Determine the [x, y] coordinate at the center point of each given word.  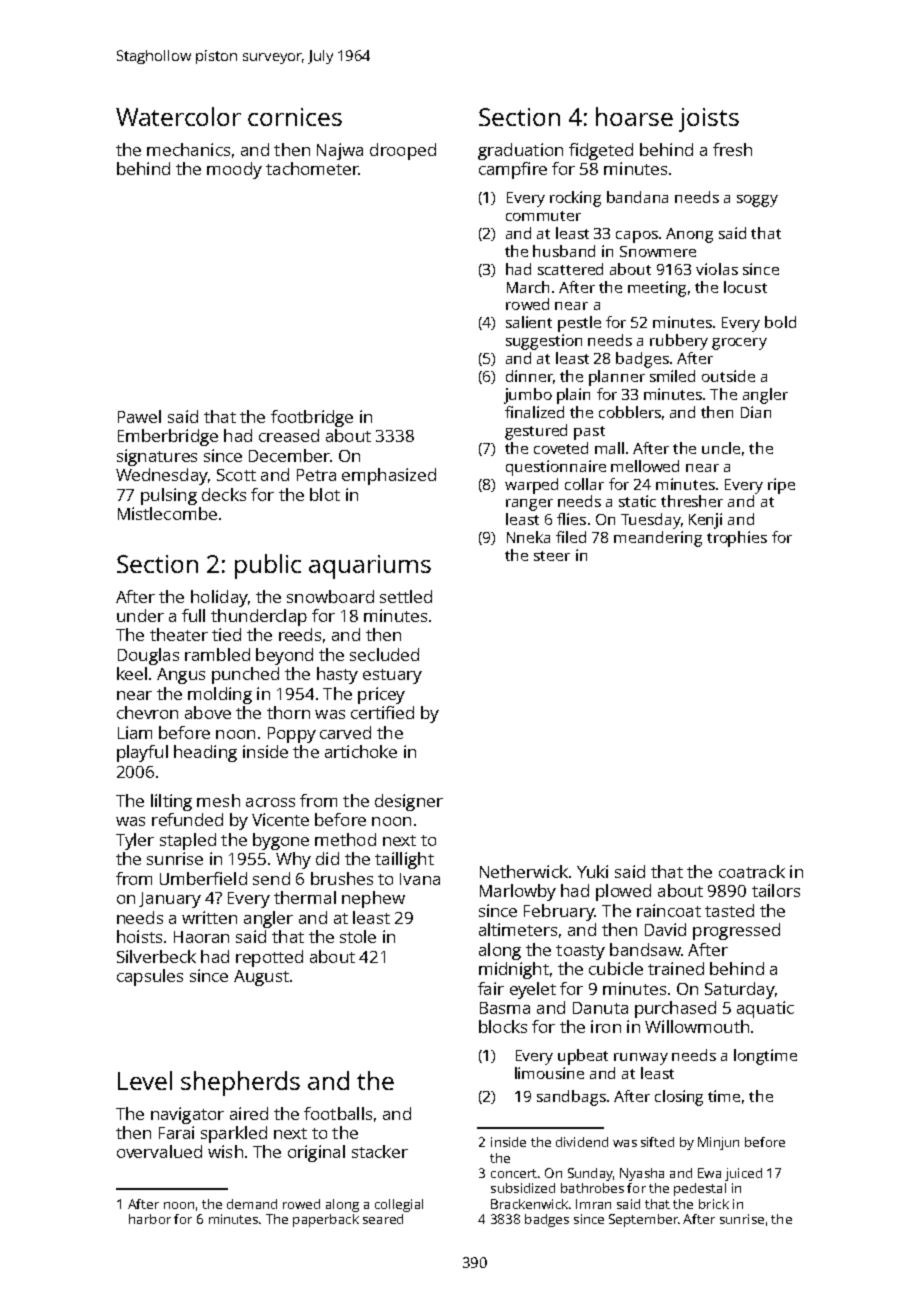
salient [529, 322]
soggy [757, 201]
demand [252, 1204]
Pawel [139, 416]
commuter [543, 216]
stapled [188, 841]
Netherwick [524, 871]
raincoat [669, 910]
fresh [732, 149]
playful [142, 753]
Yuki [592, 871]
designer [409, 802]
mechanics [188, 149]
